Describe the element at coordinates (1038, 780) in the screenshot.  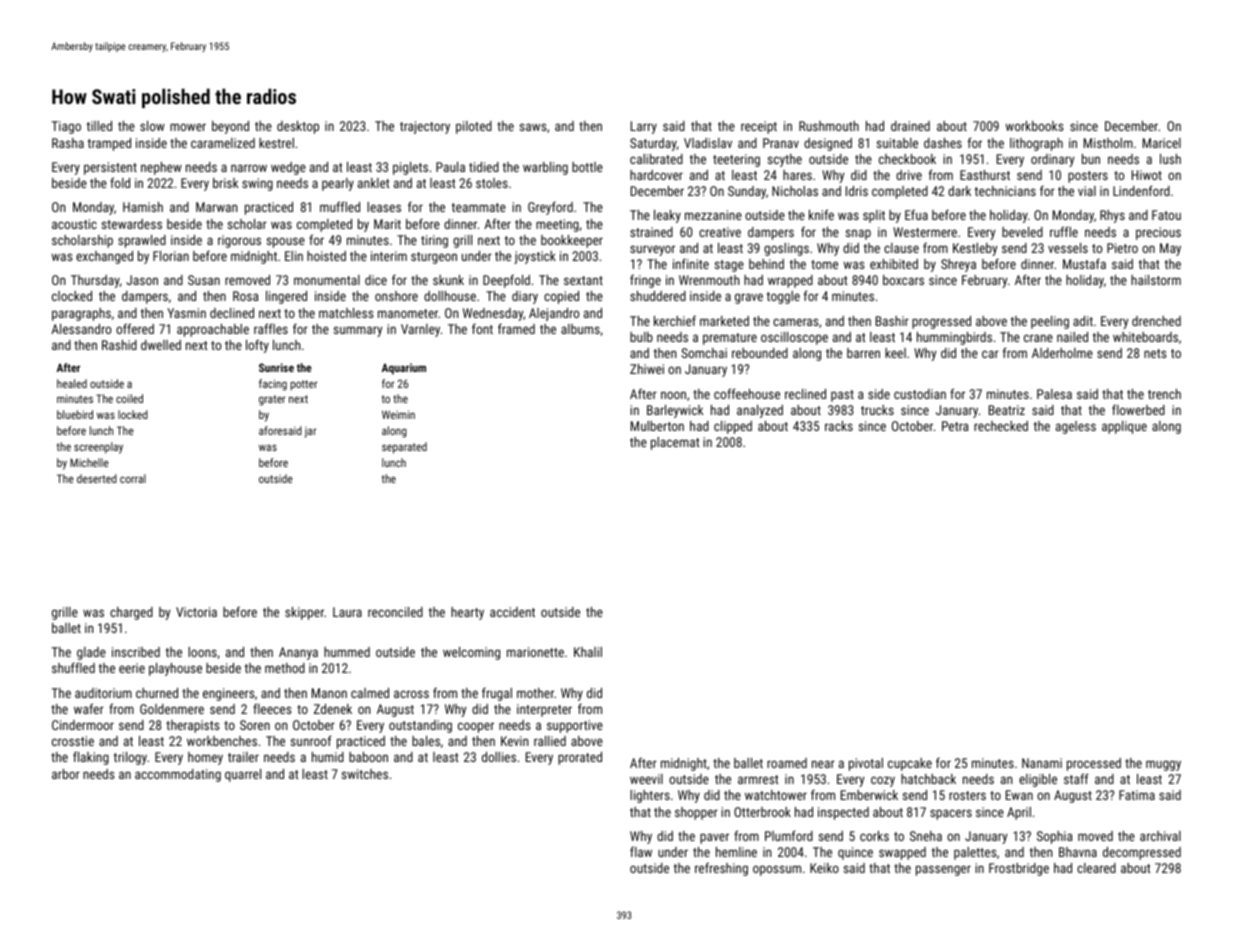
I see `eligible` at that location.
